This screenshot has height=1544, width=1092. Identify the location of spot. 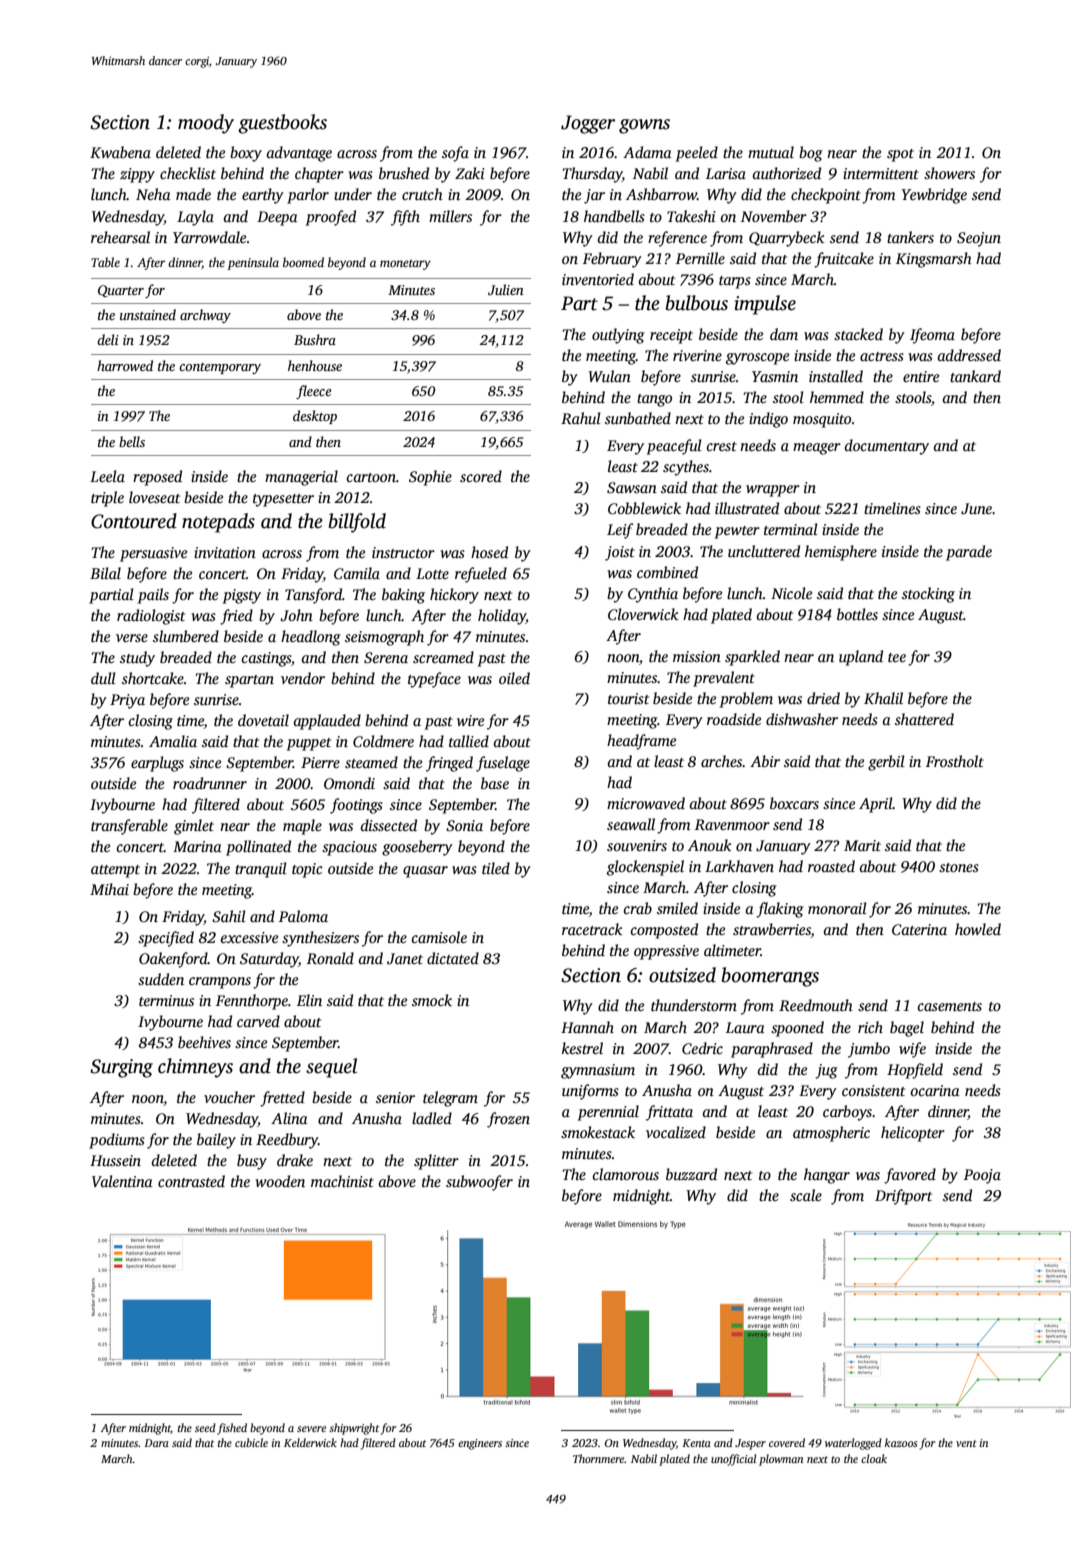
(900, 155).
